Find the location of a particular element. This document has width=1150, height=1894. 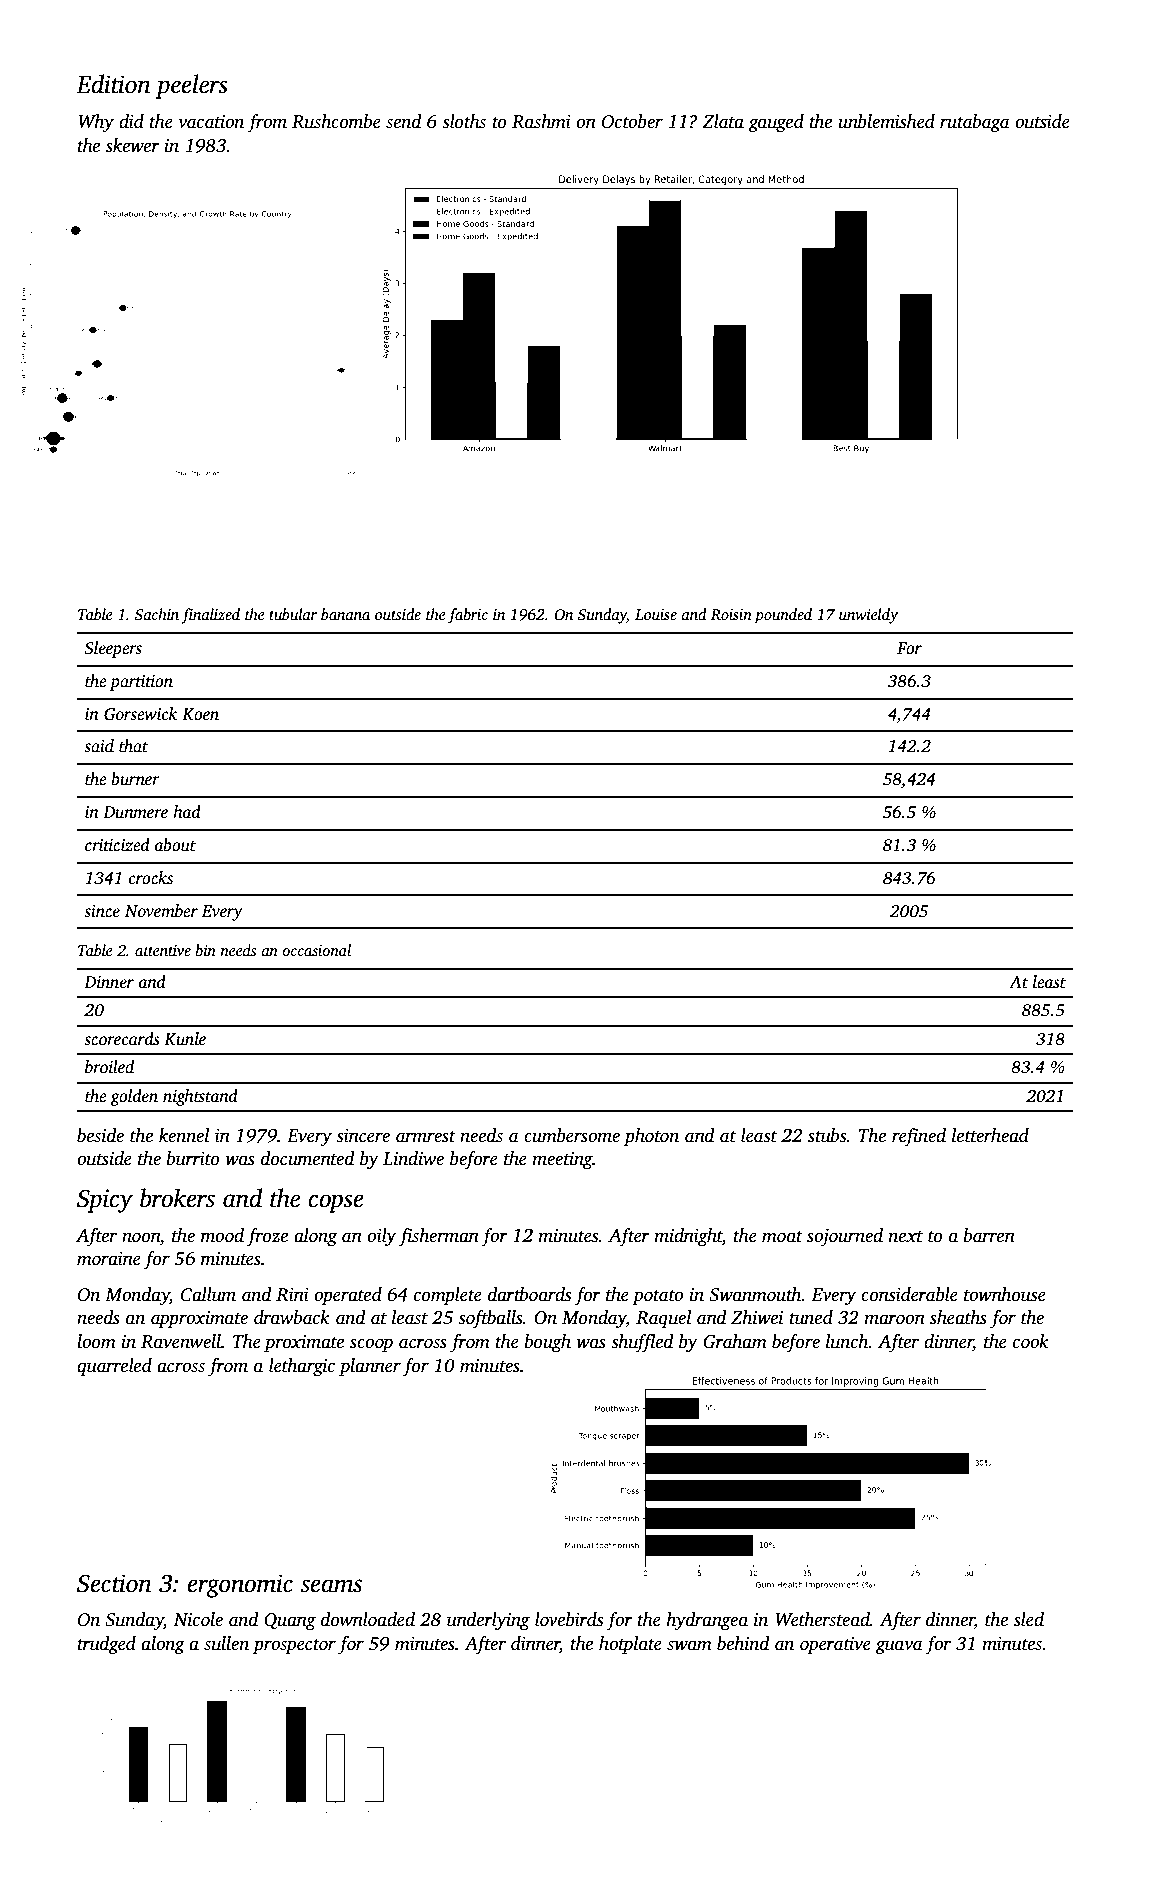

rutabaga is located at coordinates (975, 123).
